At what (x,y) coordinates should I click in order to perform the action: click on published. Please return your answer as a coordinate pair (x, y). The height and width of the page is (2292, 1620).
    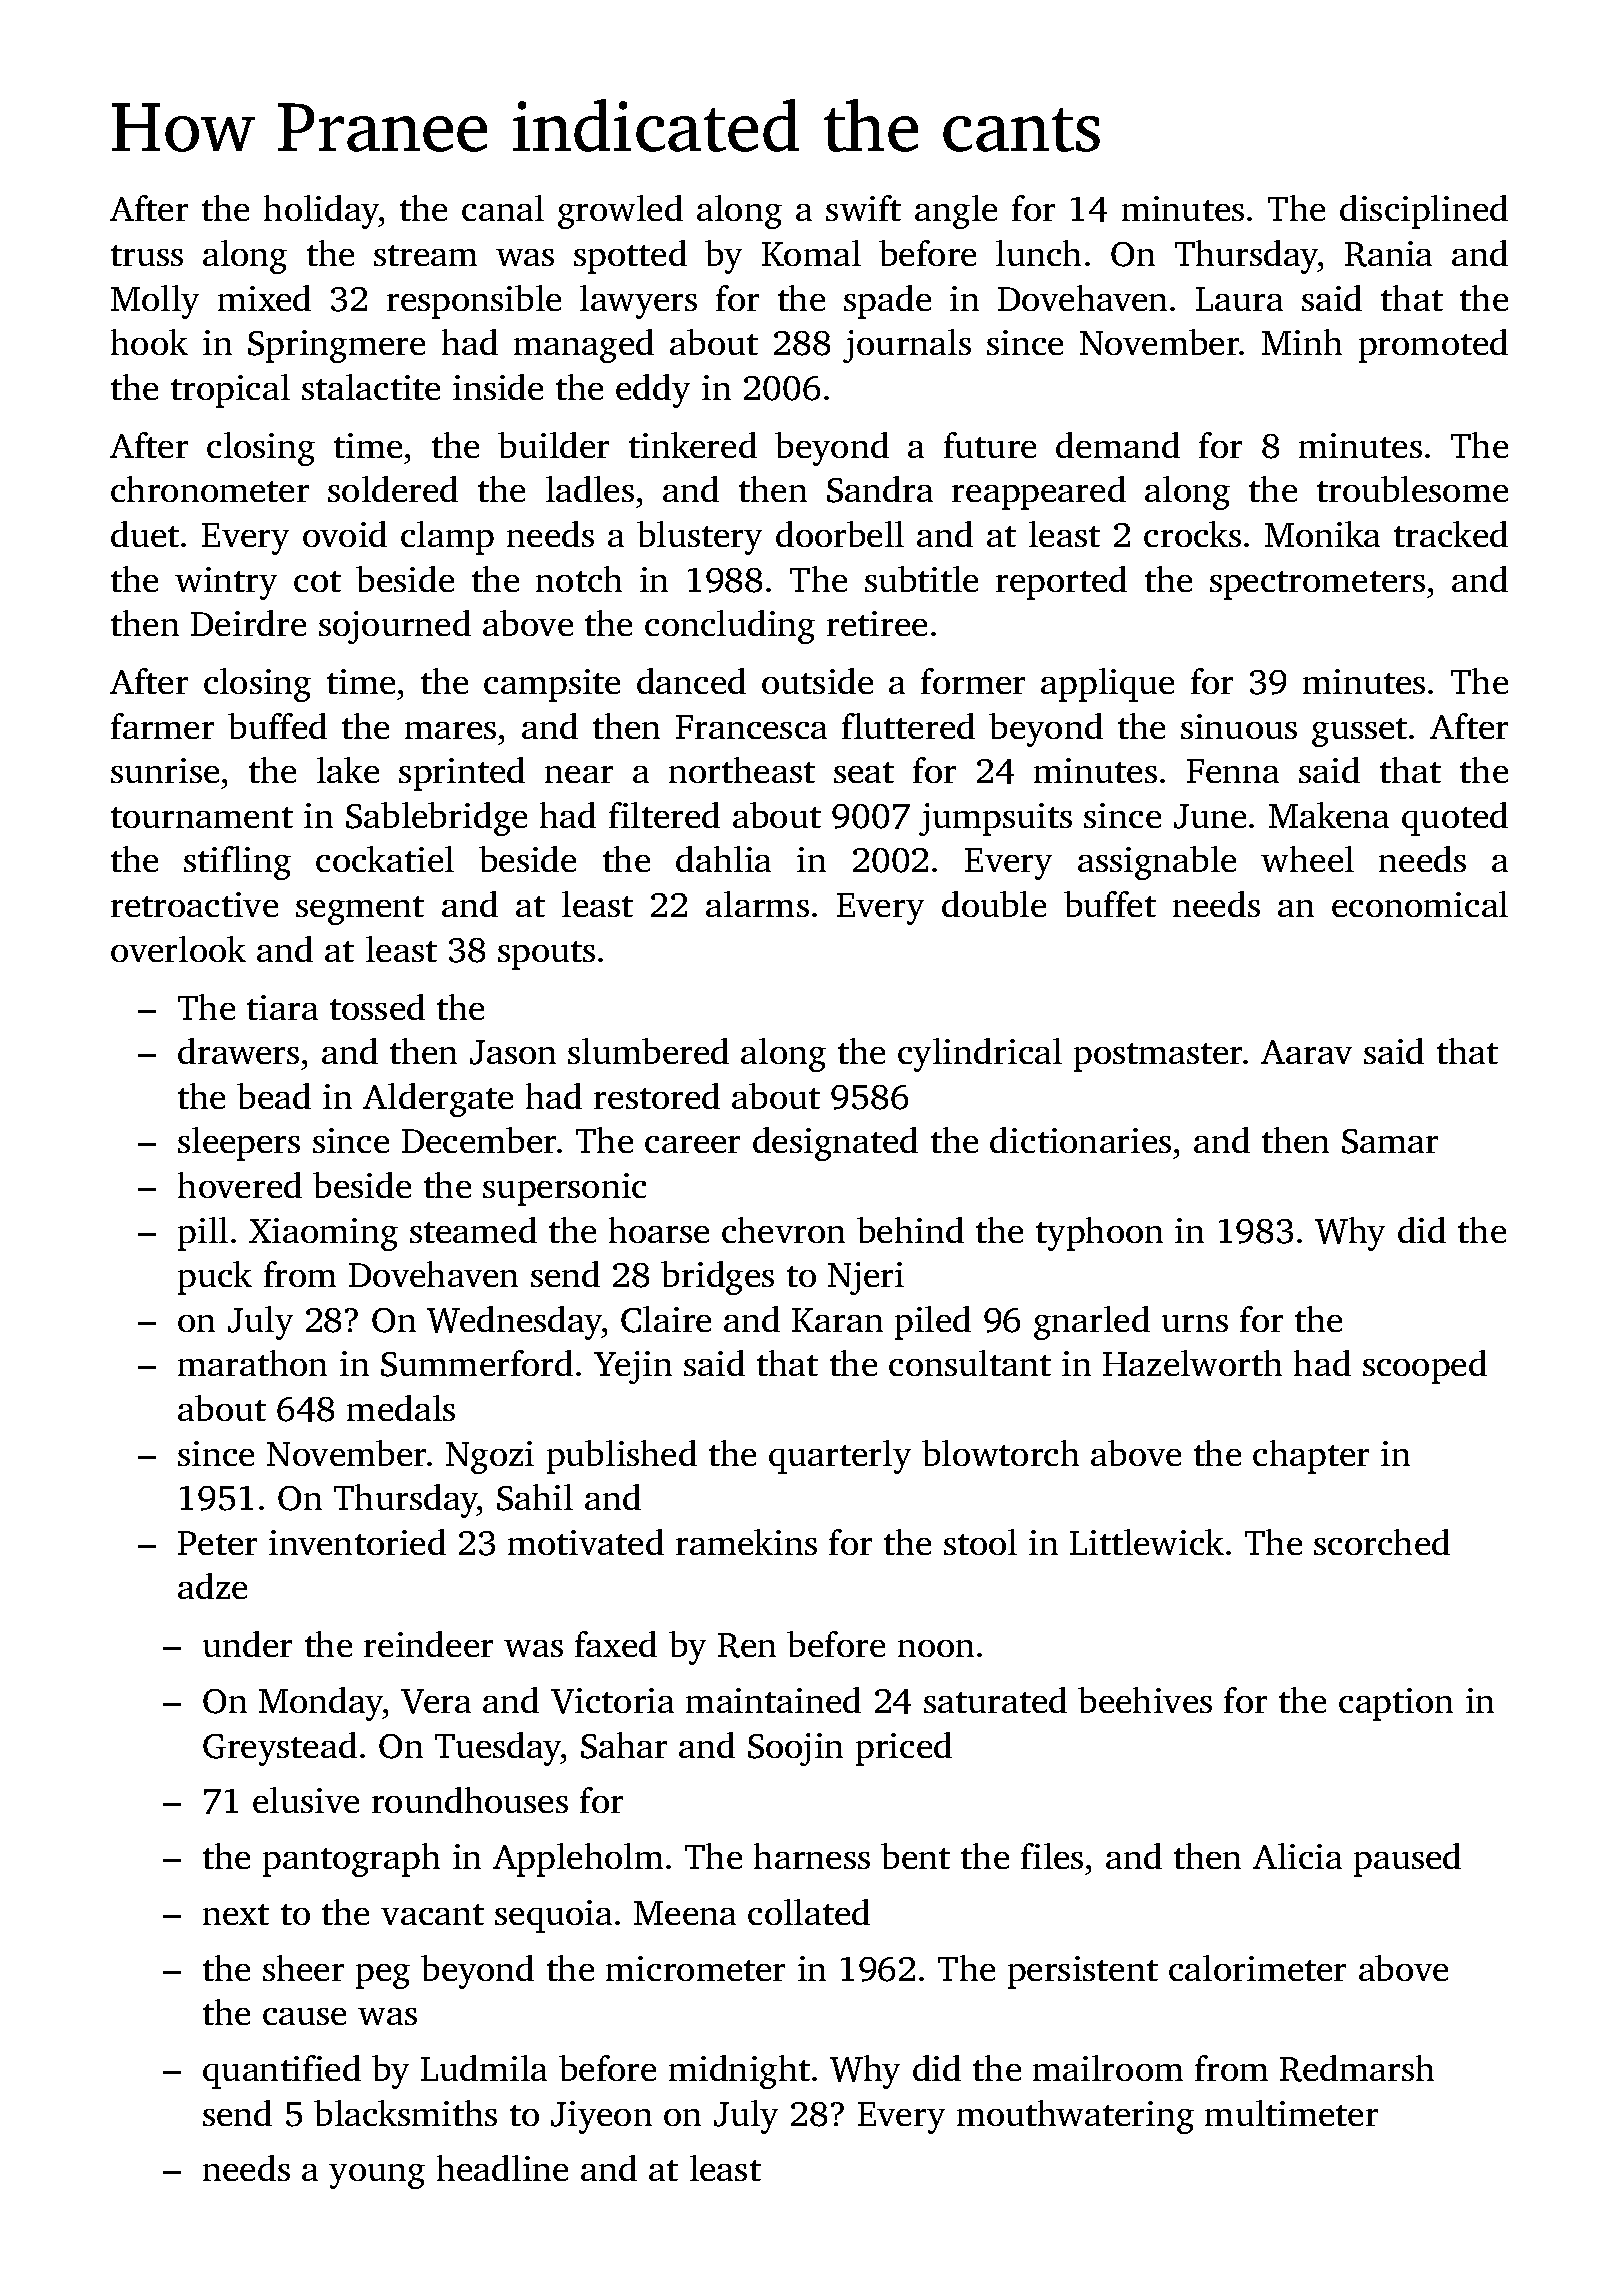
    Looking at the image, I should click on (622, 1457).
